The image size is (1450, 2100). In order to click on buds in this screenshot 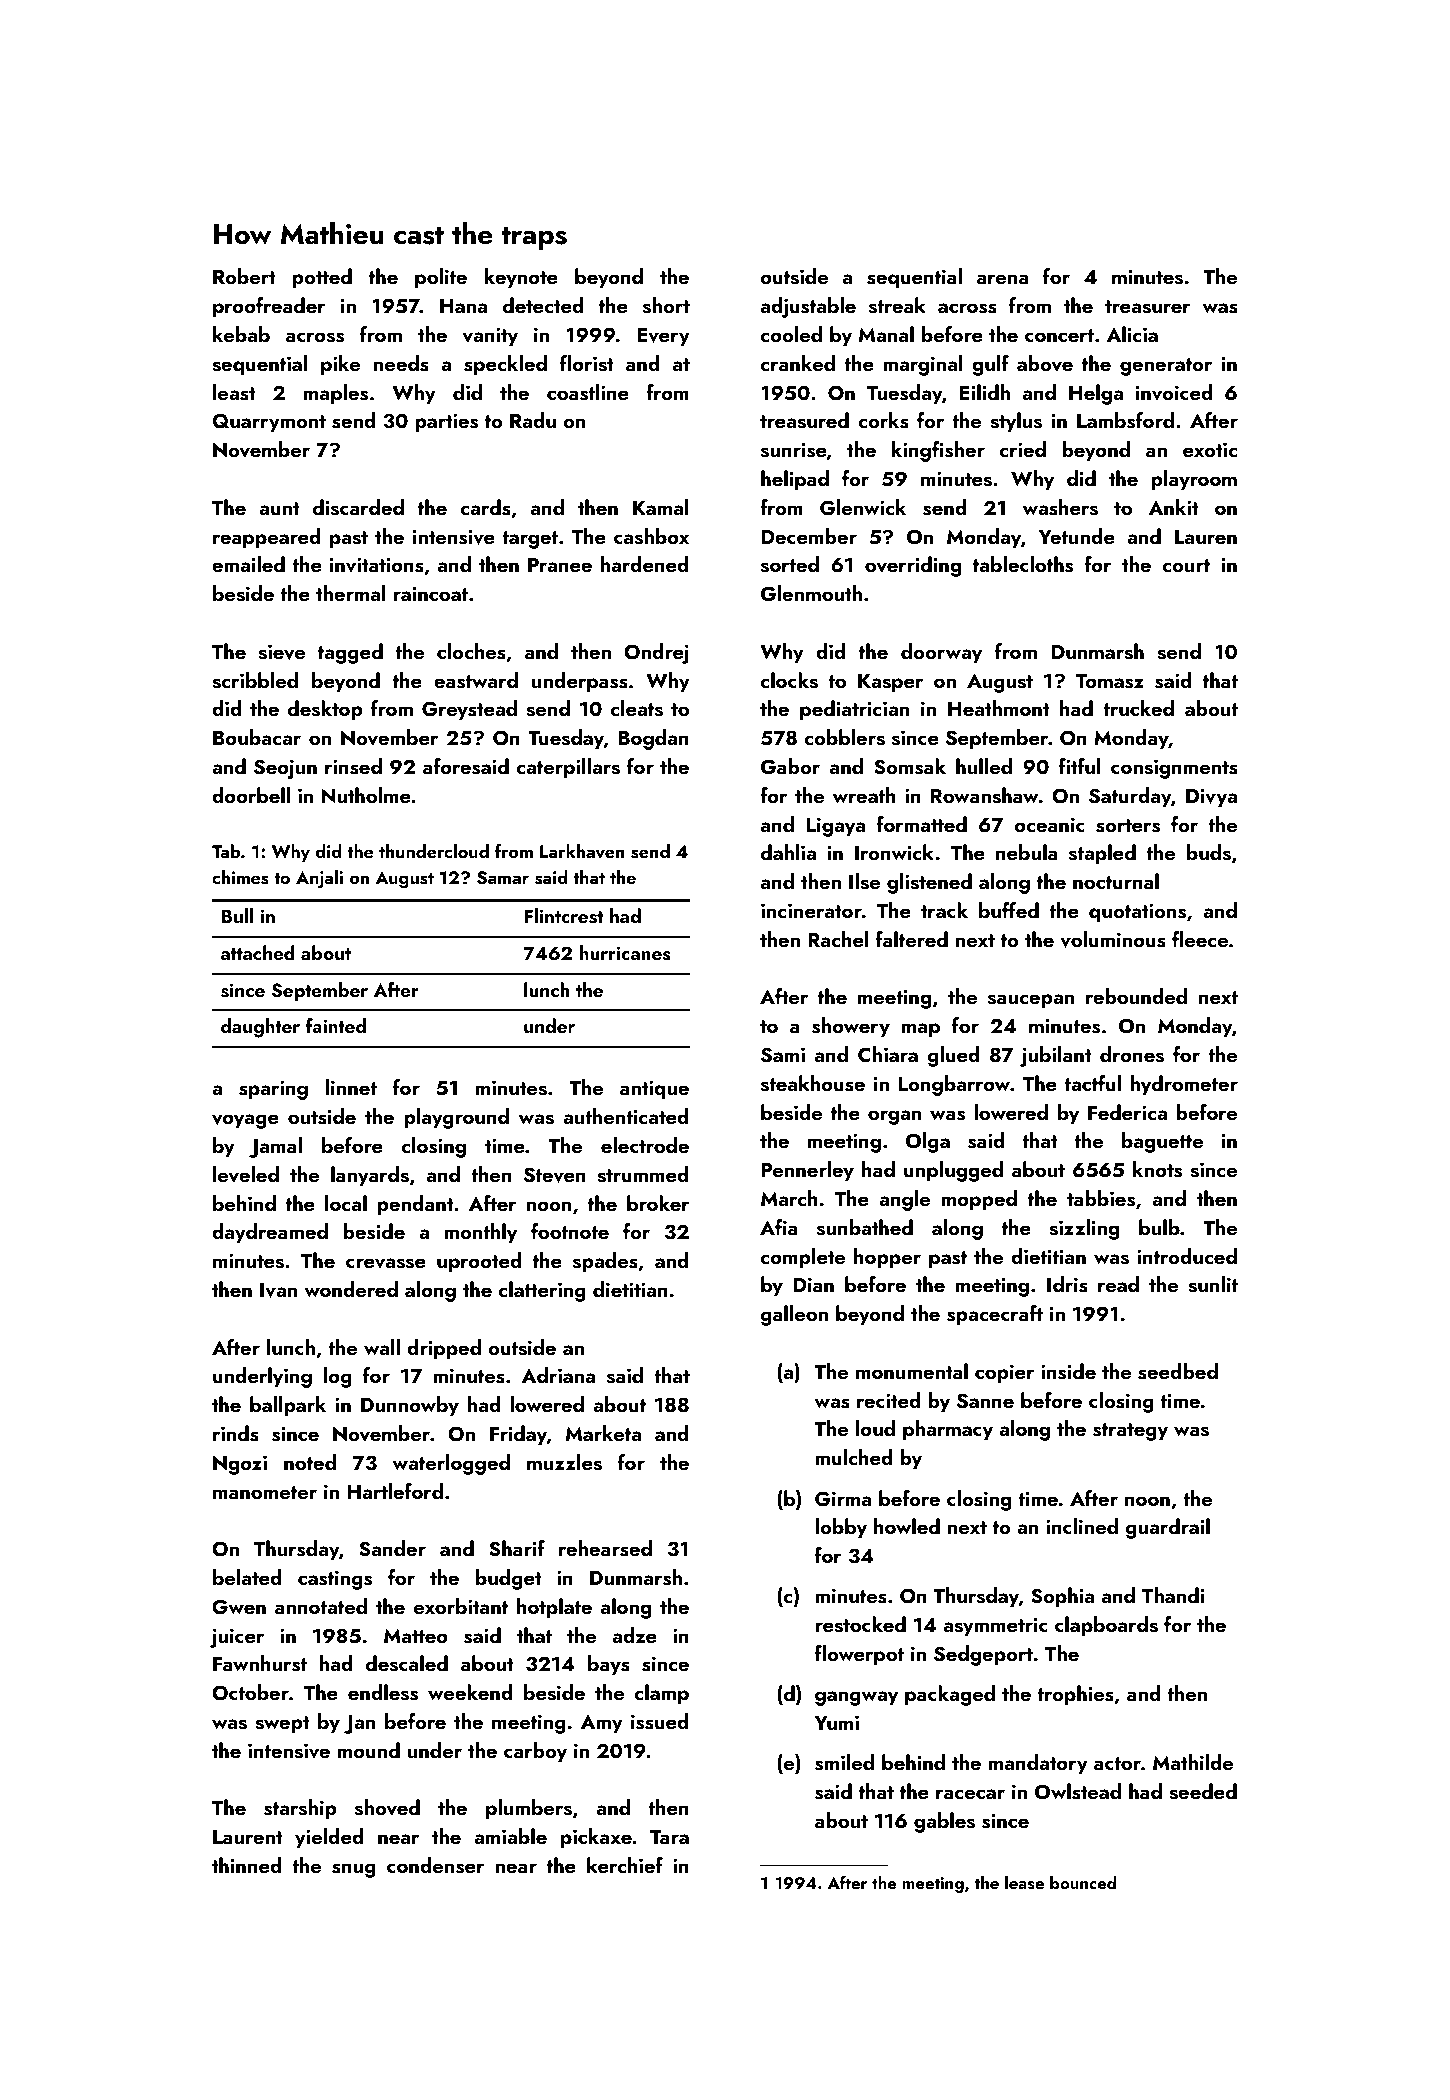, I will do `click(1209, 852)`.
